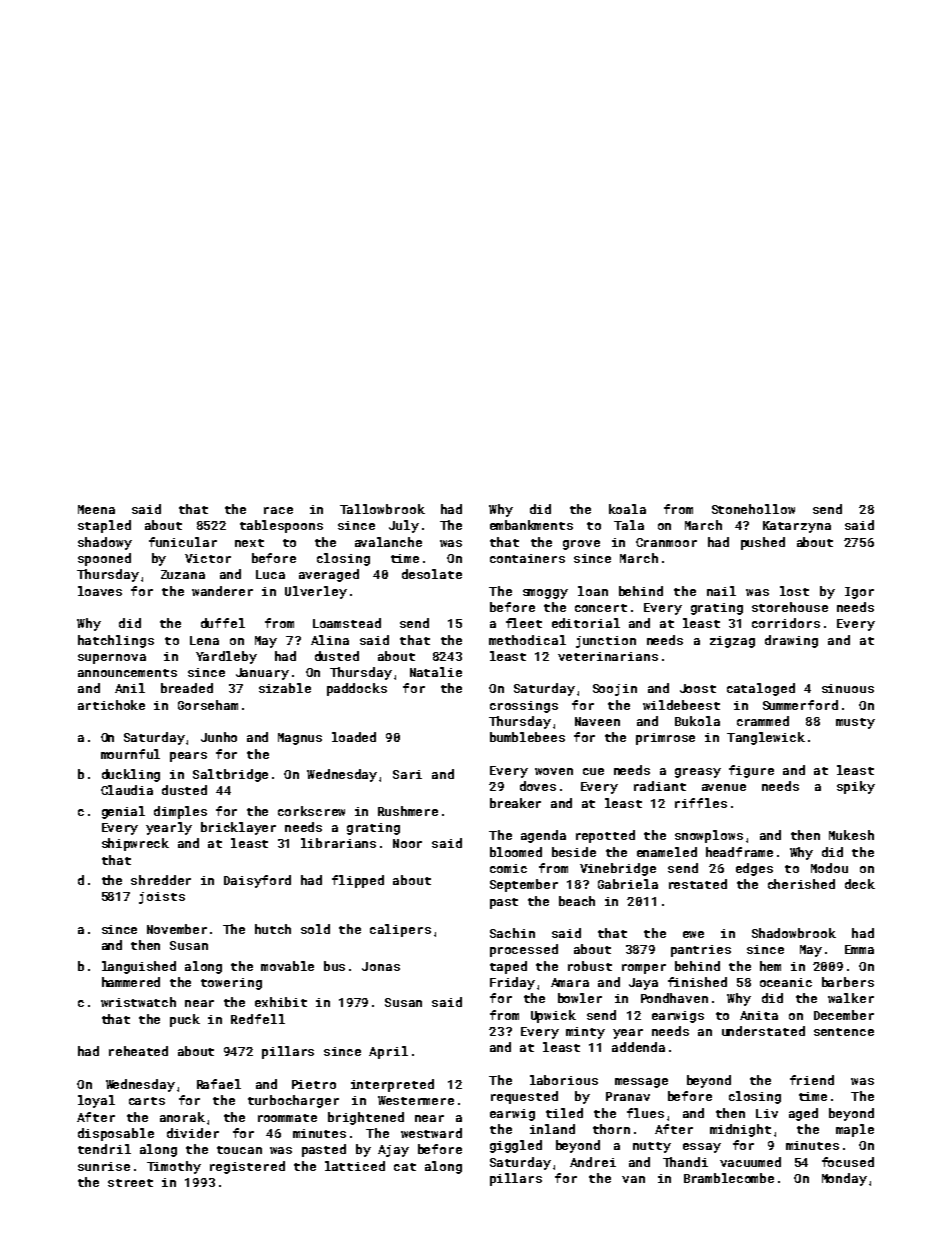 The image size is (952, 1233). What do you see at coordinates (855, 723) in the image?
I see `musty` at bounding box center [855, 723].
